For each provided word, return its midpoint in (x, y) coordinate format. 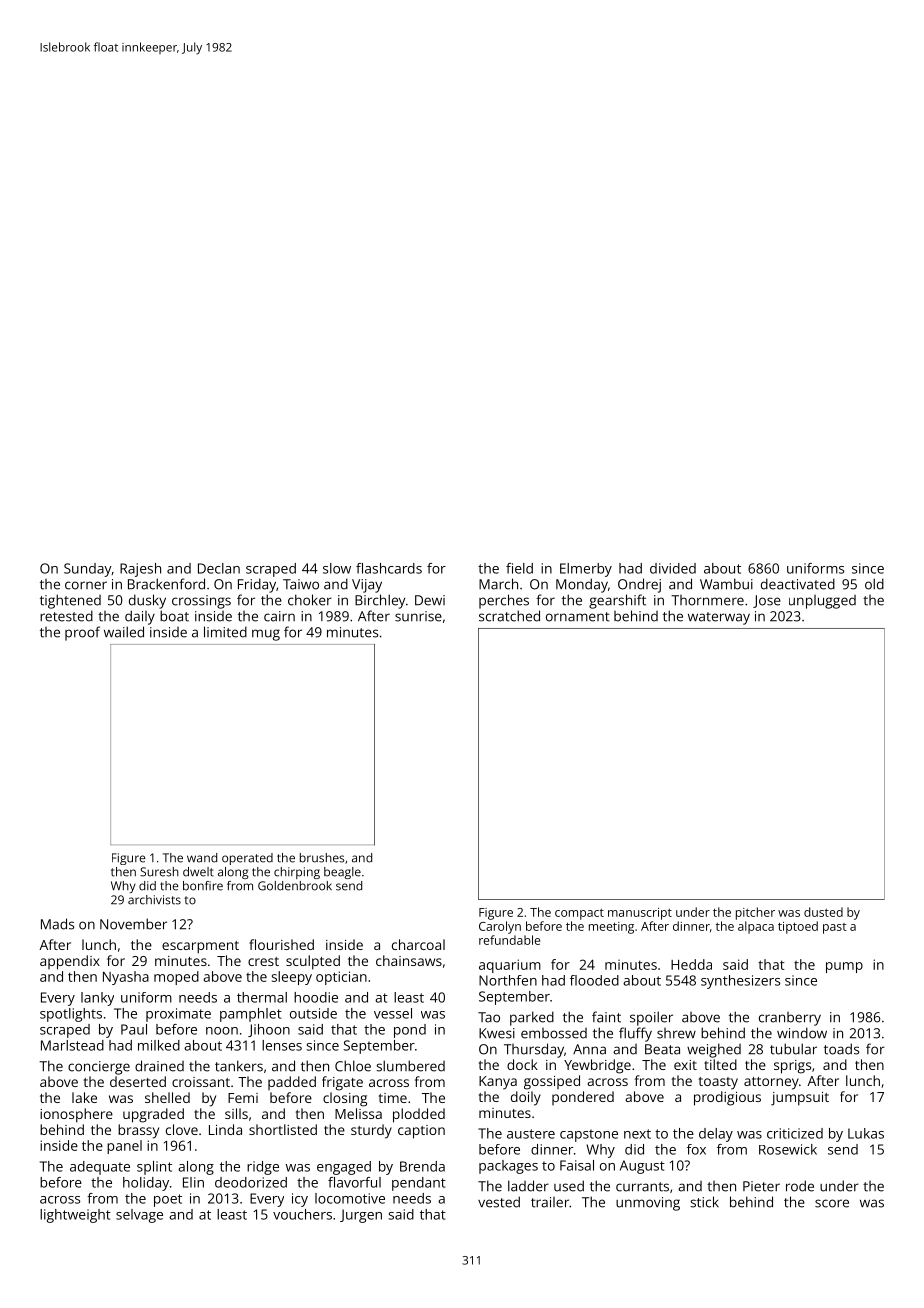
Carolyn (500, 927)
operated (247, 859)
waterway (719, 618)
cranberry (790, 1019)
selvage (139, 1216)
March (498, 584)
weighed (714, 1050)
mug (266, 635)
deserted (138, 1081)
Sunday (88, 570)
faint (606, 1017)
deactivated (798, 584)
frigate (342, 1083)
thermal (262, 997)
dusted (823, 912)
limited (225, 632)
